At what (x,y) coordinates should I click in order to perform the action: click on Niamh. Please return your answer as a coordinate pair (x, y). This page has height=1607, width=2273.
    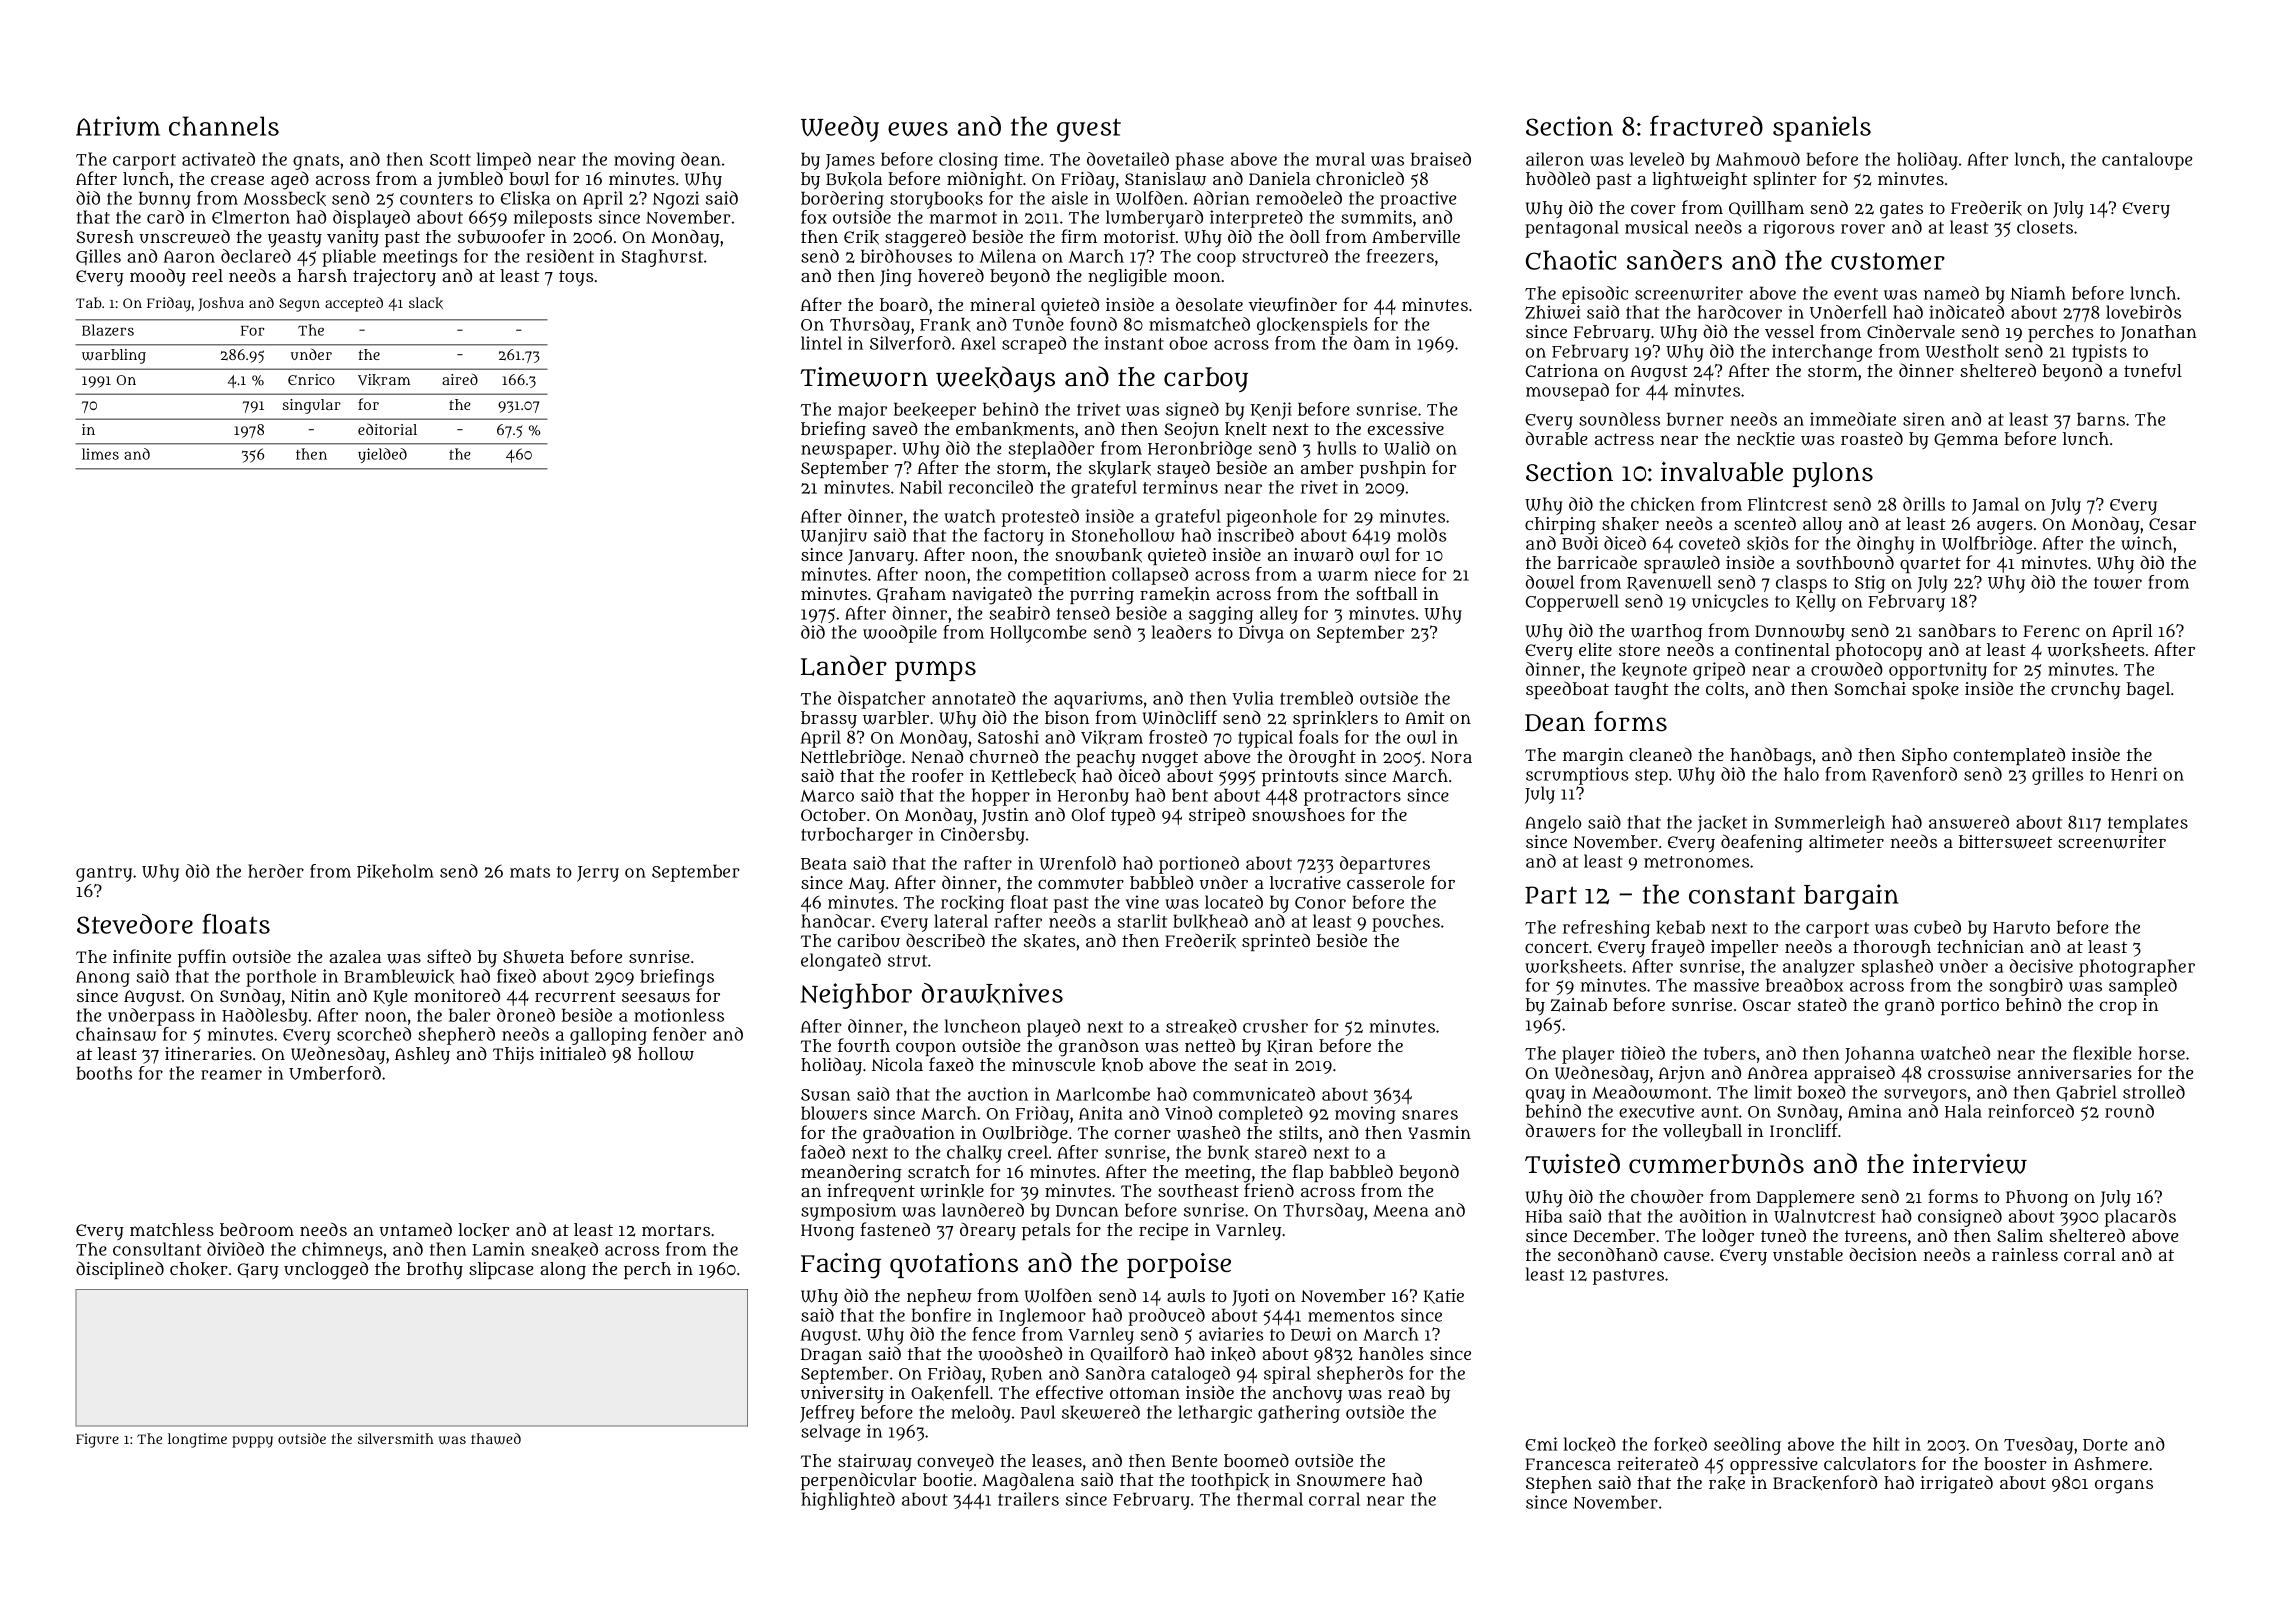
    Looking at the image, I should click on (2038, 293).
